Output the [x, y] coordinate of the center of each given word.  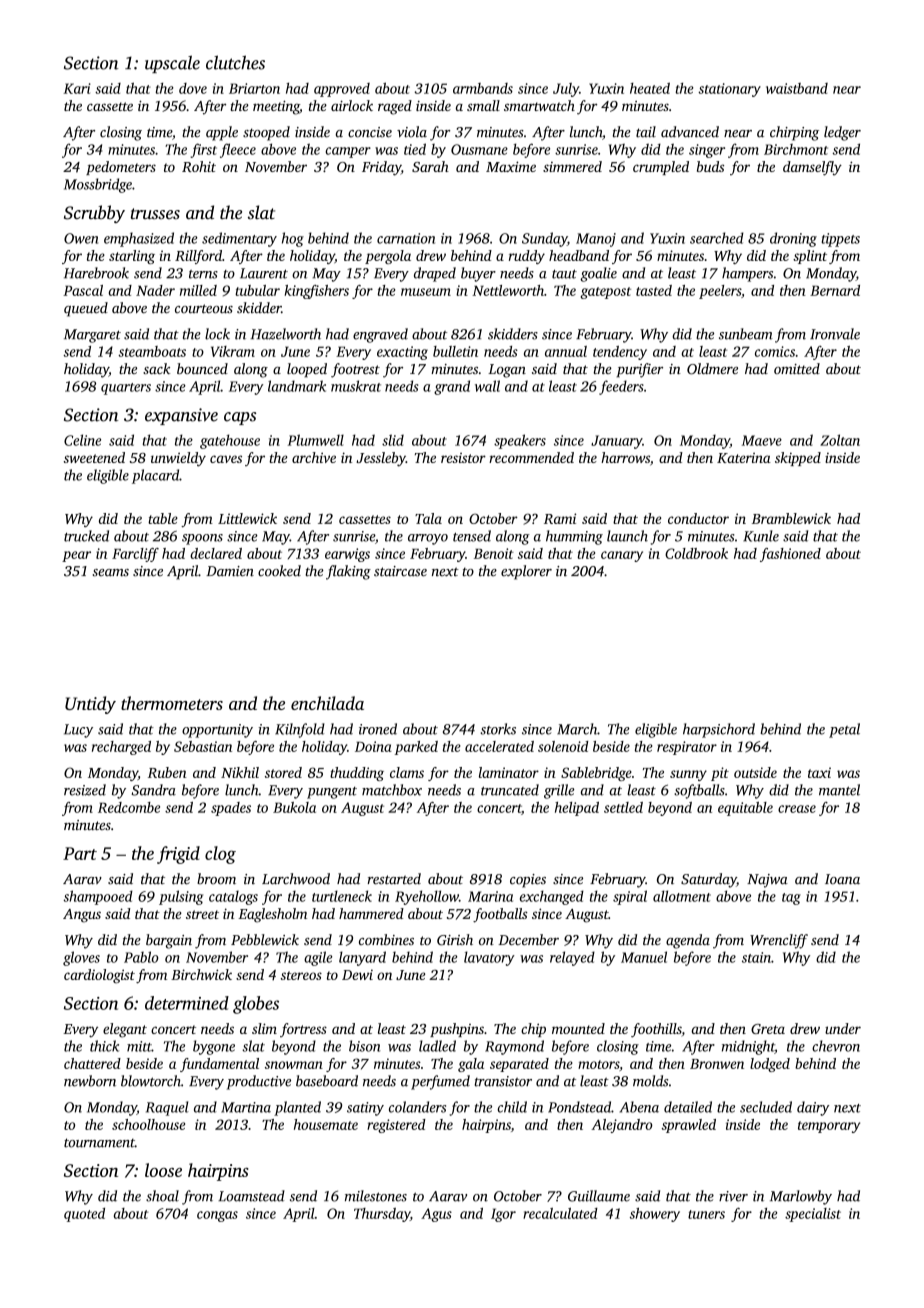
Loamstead [251, 1196]
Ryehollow [427, 897]
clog [220, 855]
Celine [82, 440]
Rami [560, 518]
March [577, 729]
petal [844, 730]
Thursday [382, 1215]
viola [412, 132]
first [203, 150]
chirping [794, 133]
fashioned [790, 555]
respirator [687, 748]
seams [111, 573]
